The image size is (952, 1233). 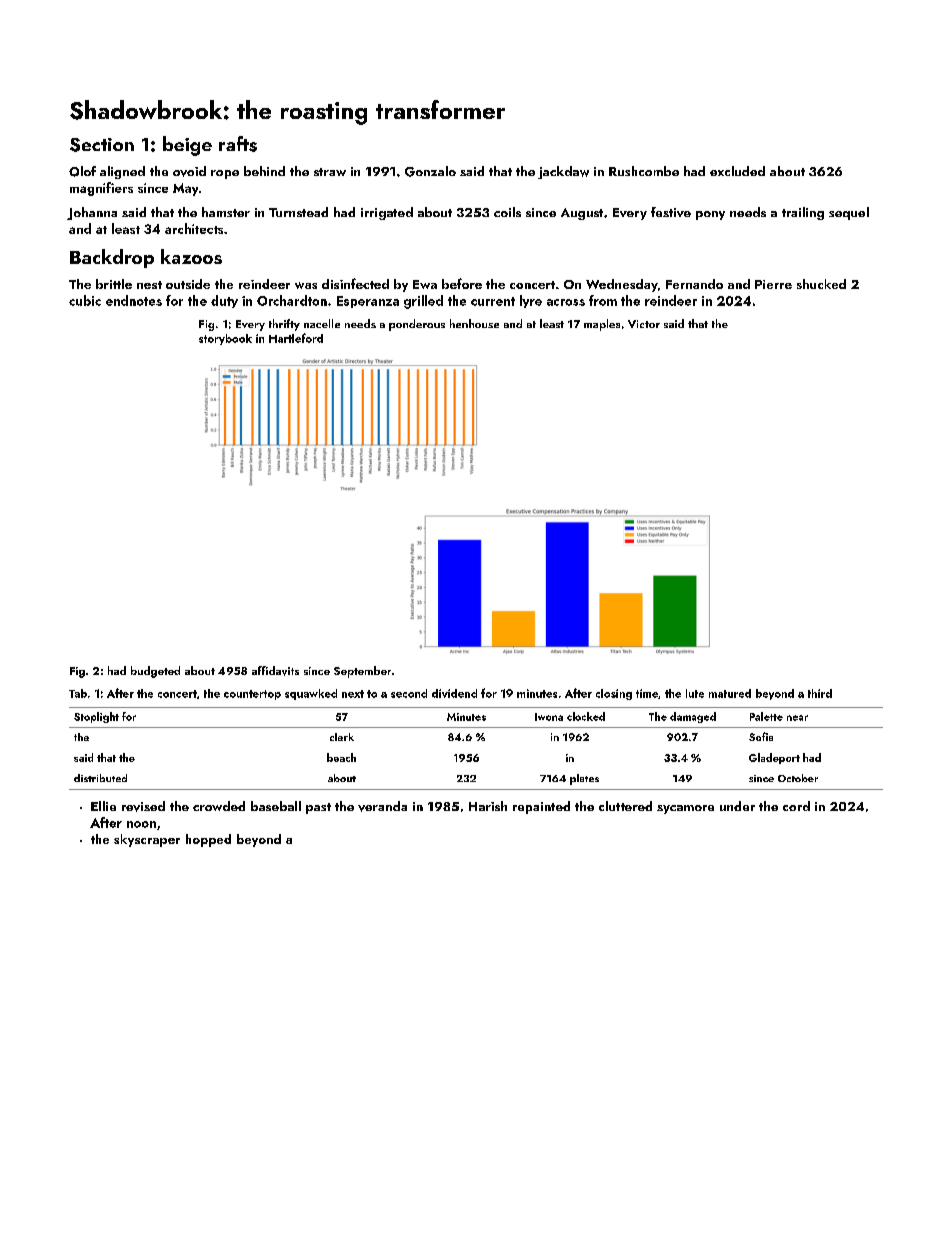 What do you see at coordinates (191, 256) in the screenshot?
I see `kazoos` at bounding box center [191, 256].
